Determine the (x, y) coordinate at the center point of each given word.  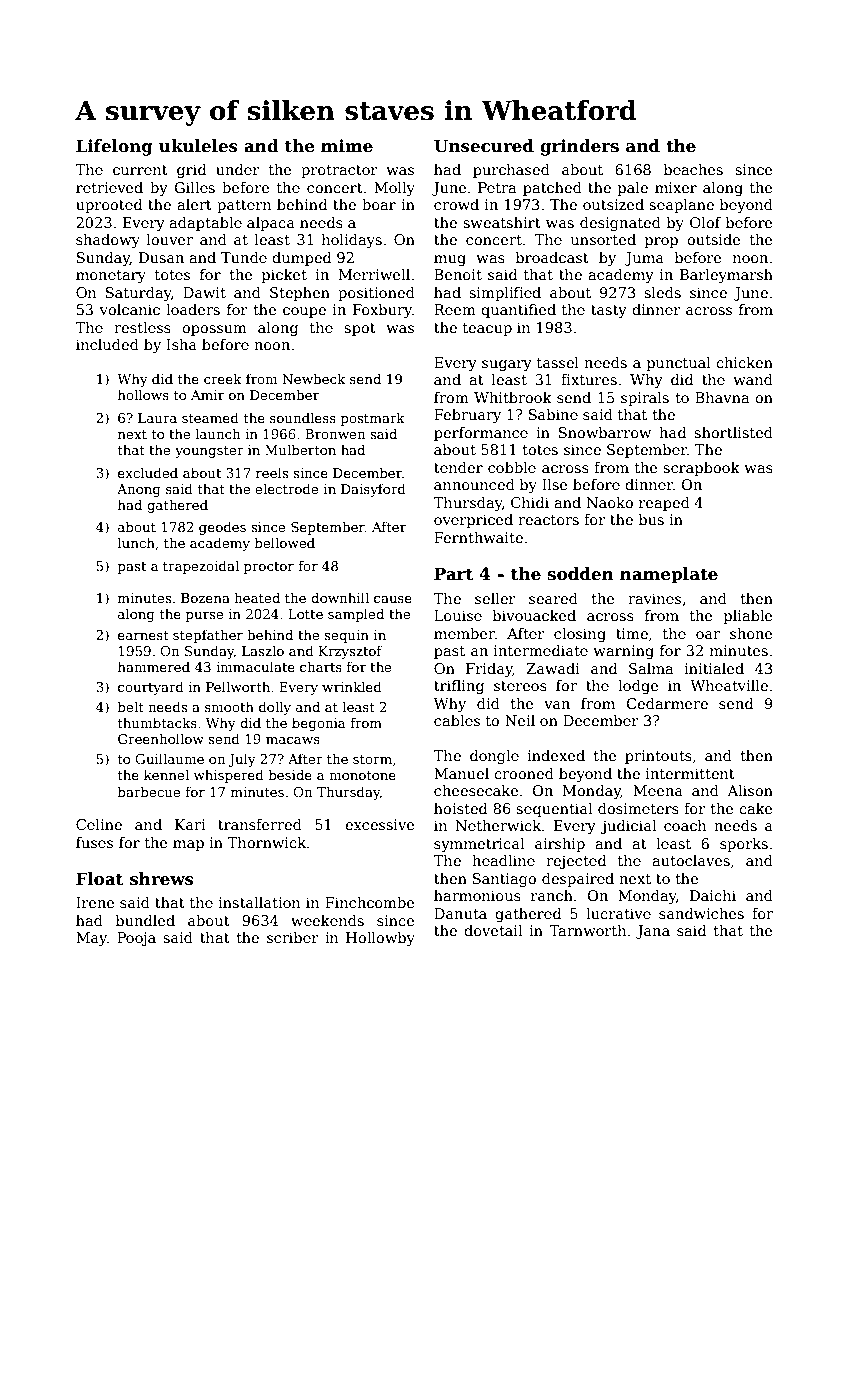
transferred (260, 824)
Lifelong (114, 147)
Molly (394, 189)
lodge (638, 687)
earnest (143, 635)
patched (552, 189)
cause (393, 599)
